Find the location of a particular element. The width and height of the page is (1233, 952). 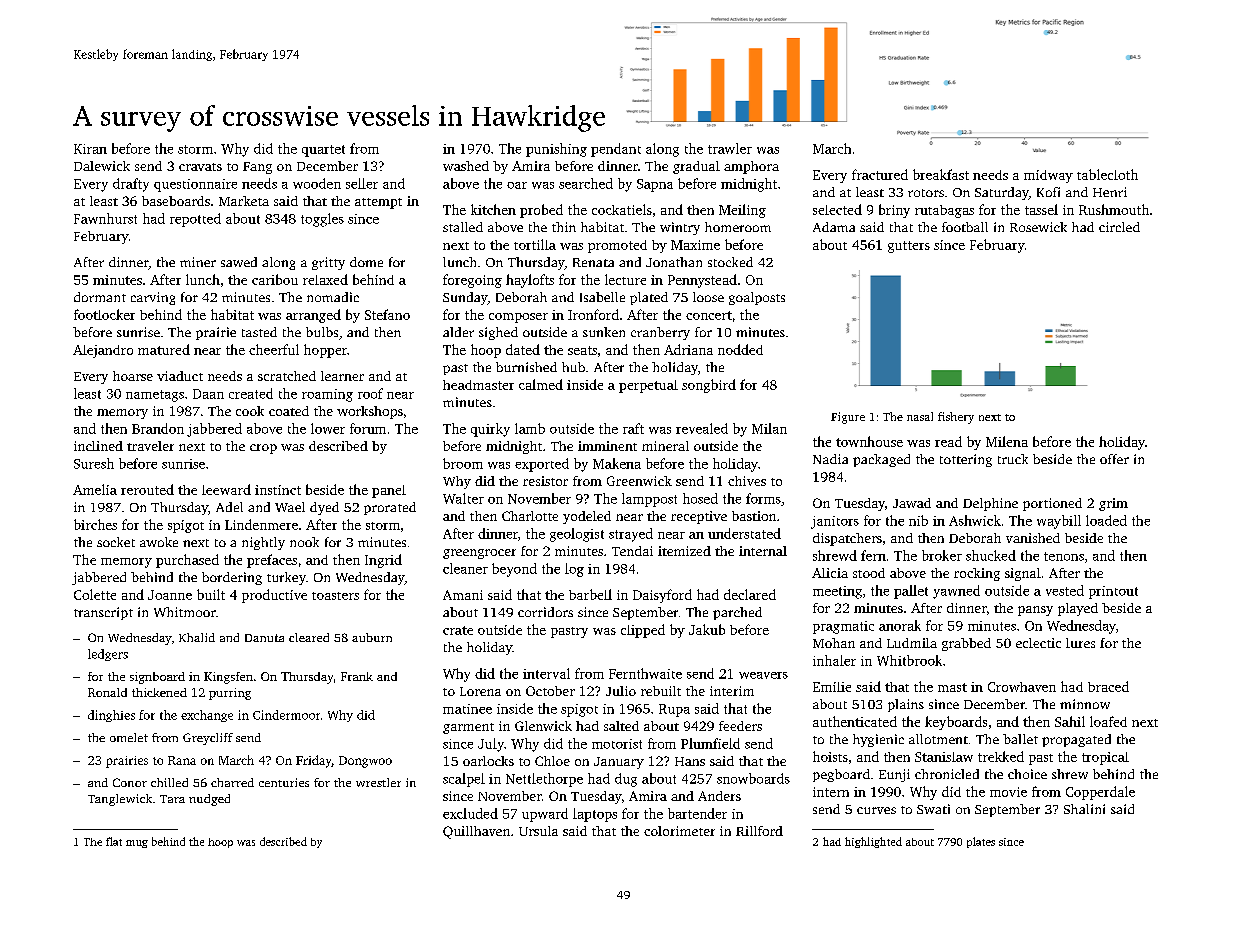

ledgers is located at coordinates (108, 655).
